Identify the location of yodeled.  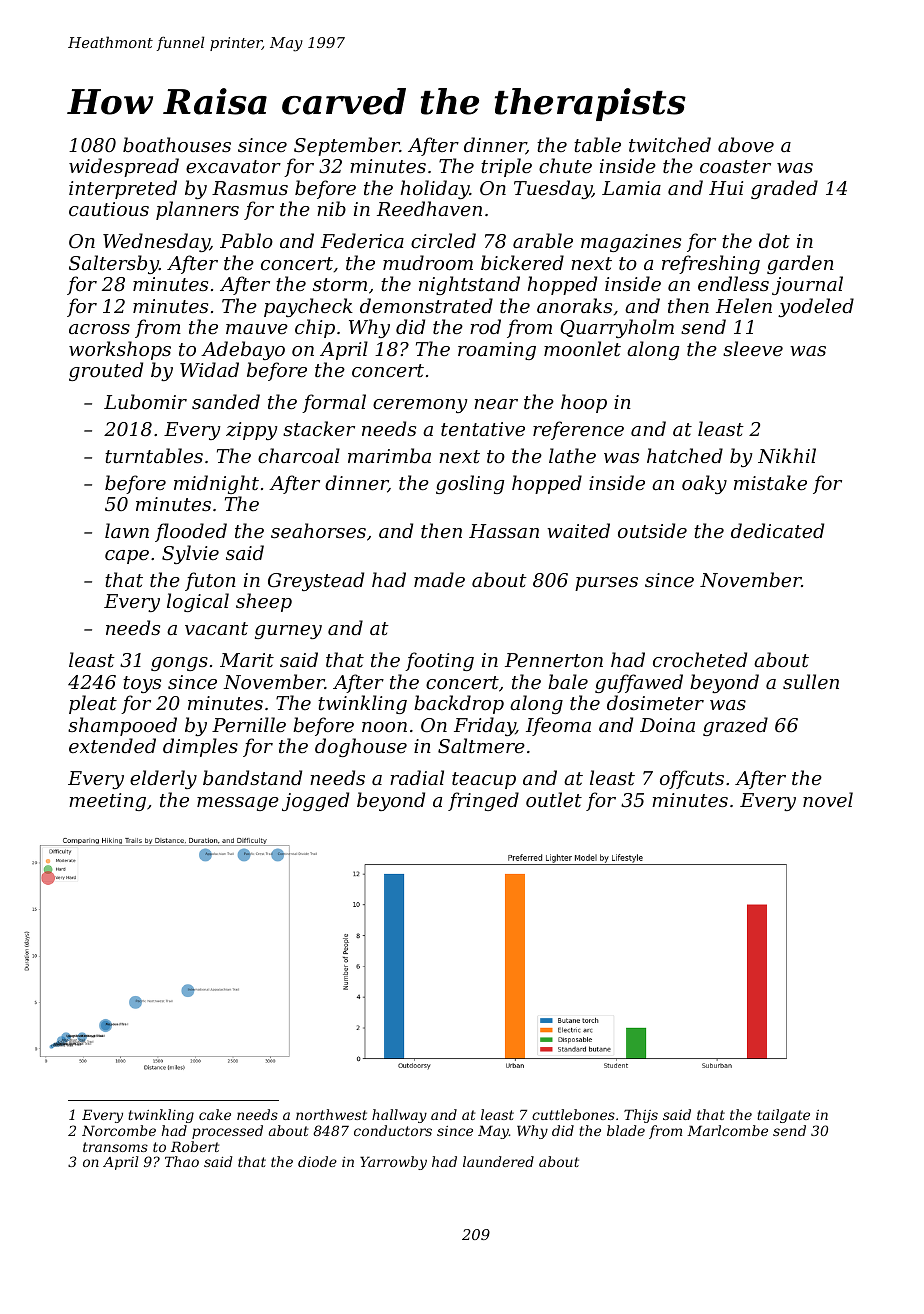
(816, 307).
